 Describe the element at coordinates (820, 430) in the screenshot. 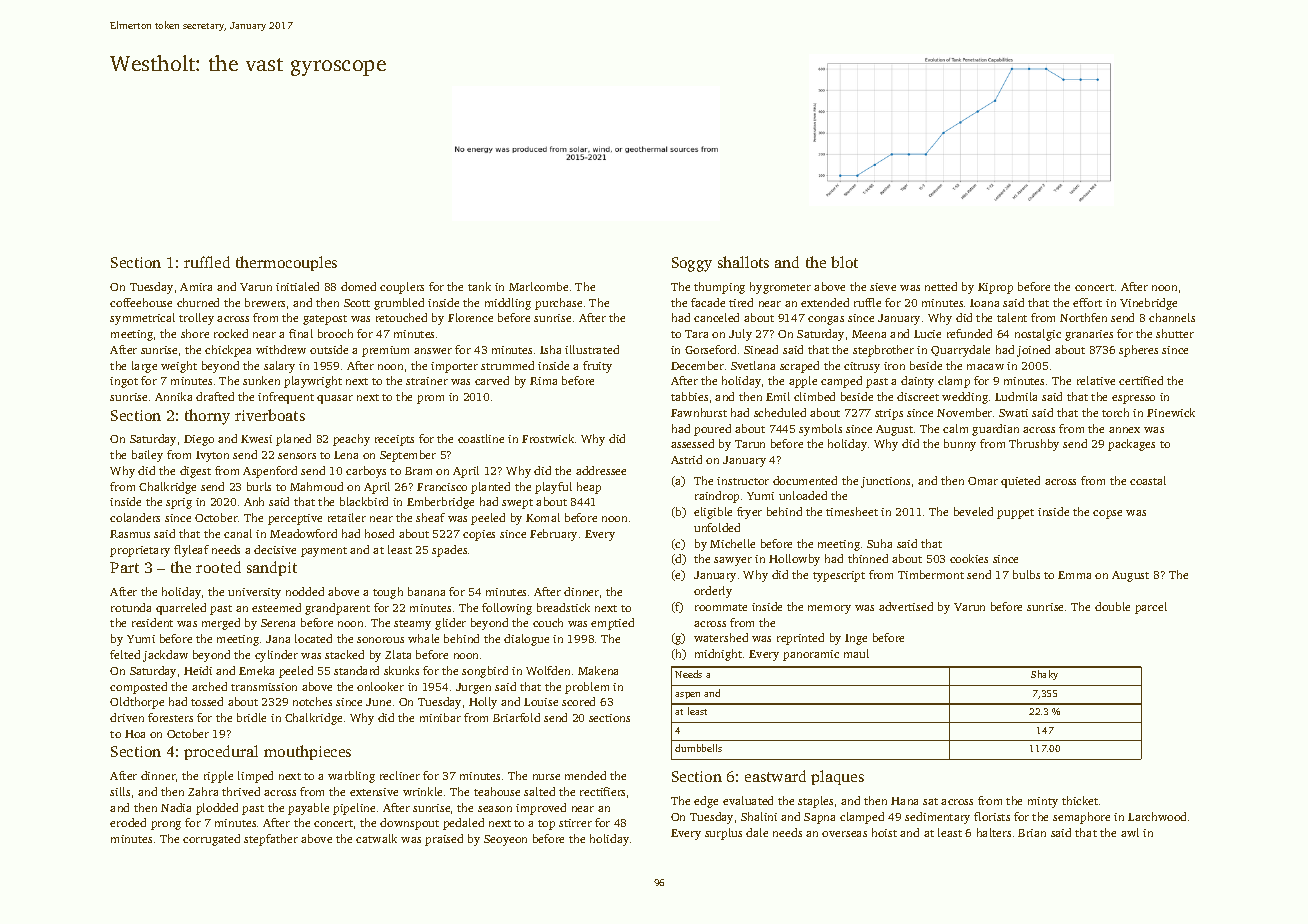

I see `symbols` at that location.
